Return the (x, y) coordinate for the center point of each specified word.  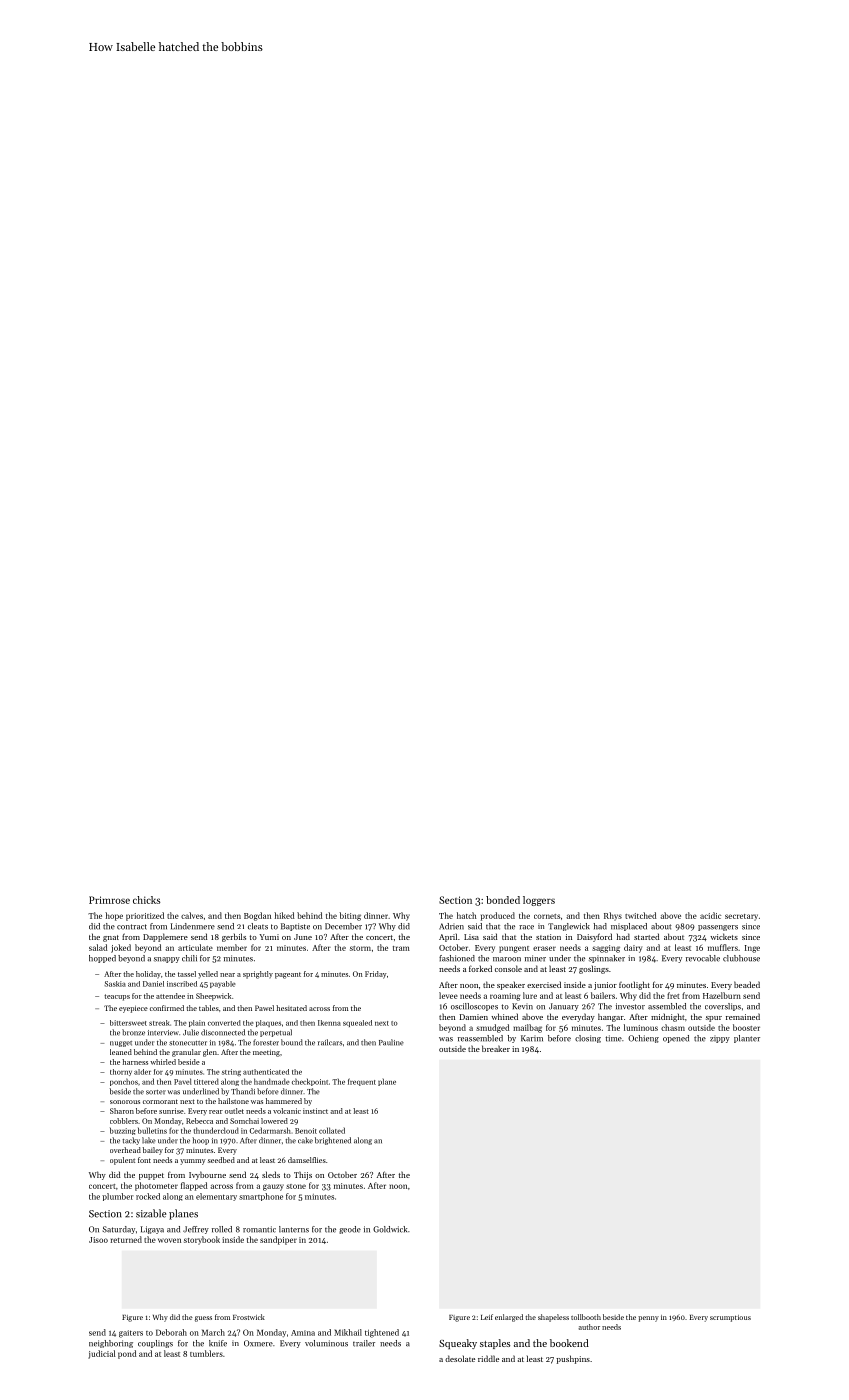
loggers (539, 901)
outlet (234, 1111)
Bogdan (257, 916)
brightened (333, 1141)
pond (127, 1354)
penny (648, 1319)
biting (350, 916)
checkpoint (310, 1082)
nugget (121, 1044)
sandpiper (278, 1240)
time (613, 1038)
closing (588, 1039)
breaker (496, 1048)
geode (350, 1230)
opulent (122, 1161)
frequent (362, 1082)
